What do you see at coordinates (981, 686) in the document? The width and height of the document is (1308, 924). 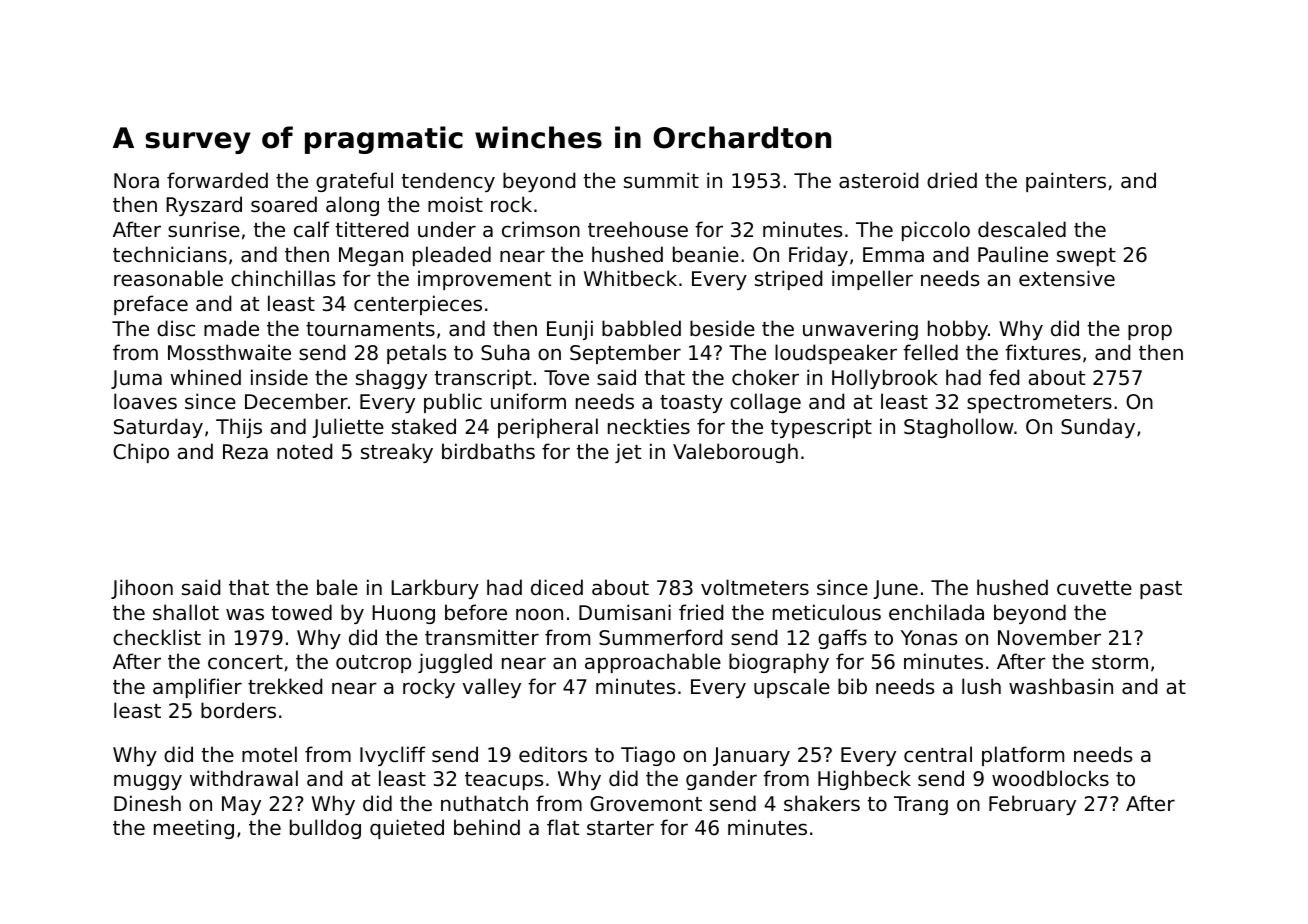 I see `lush` at bounding box center [981, 686].
